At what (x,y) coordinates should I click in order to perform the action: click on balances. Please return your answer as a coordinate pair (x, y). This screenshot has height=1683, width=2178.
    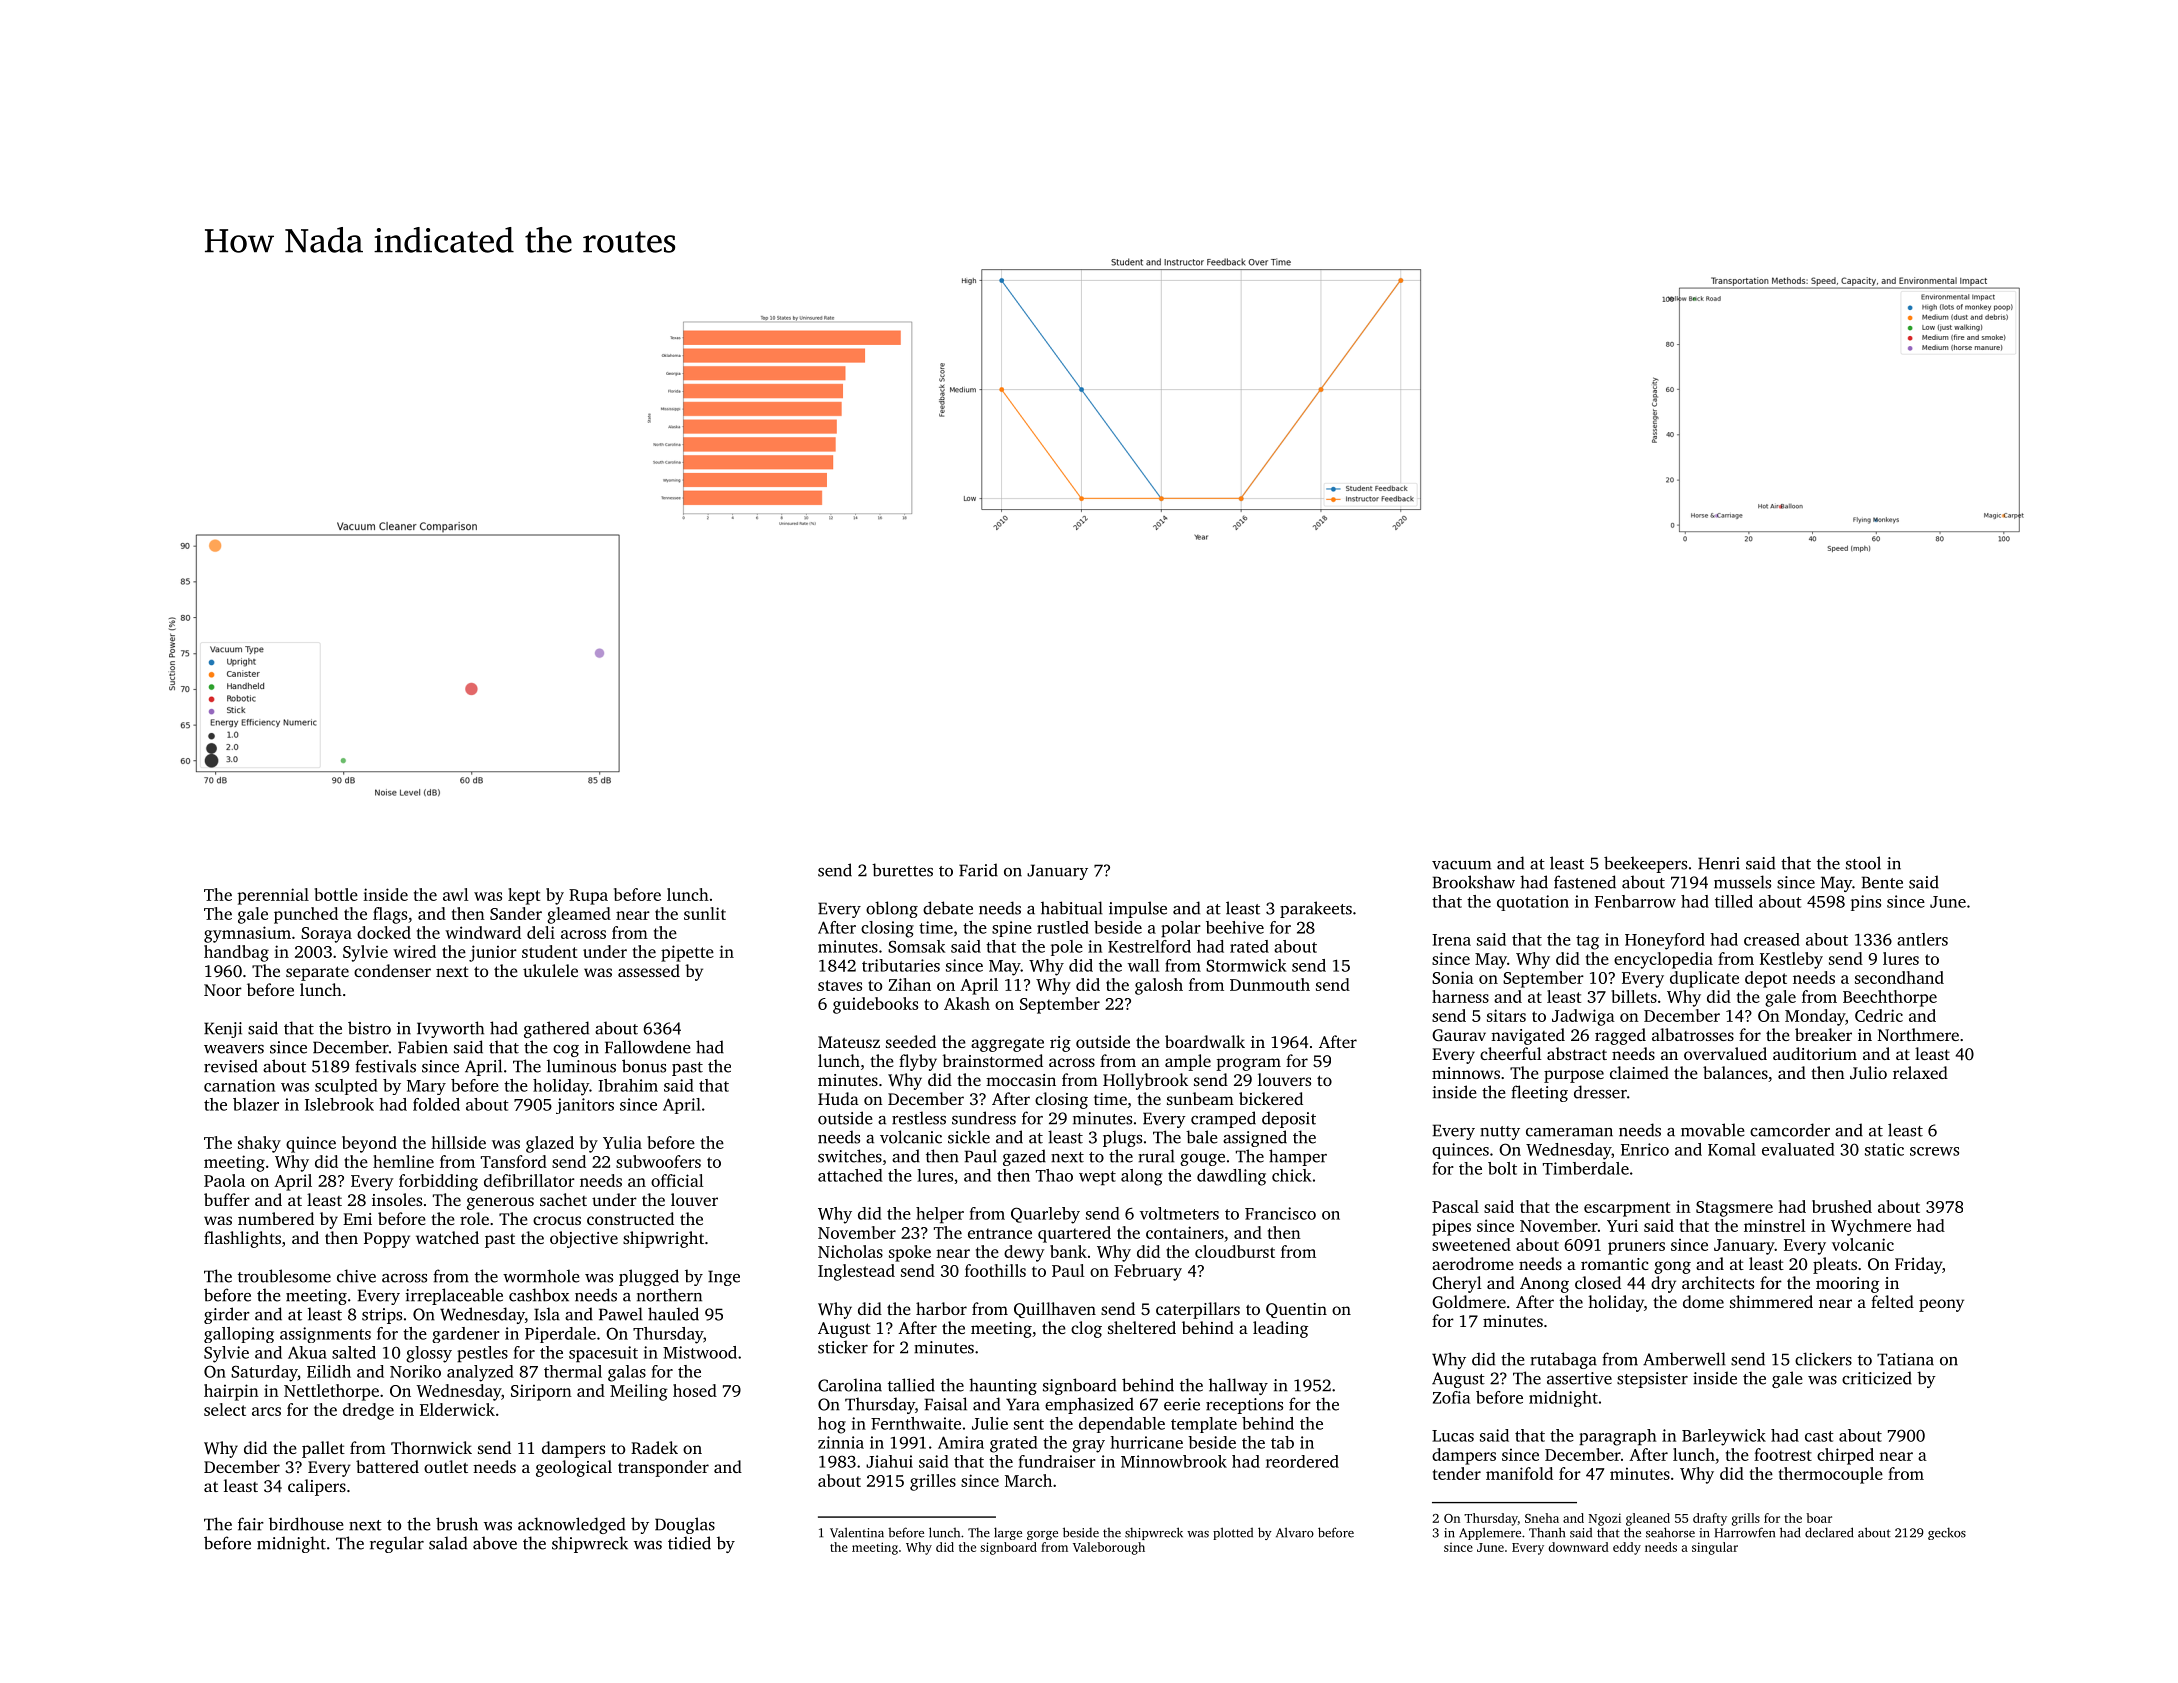
    Looking at the image, I should click on (1735, 1072).
